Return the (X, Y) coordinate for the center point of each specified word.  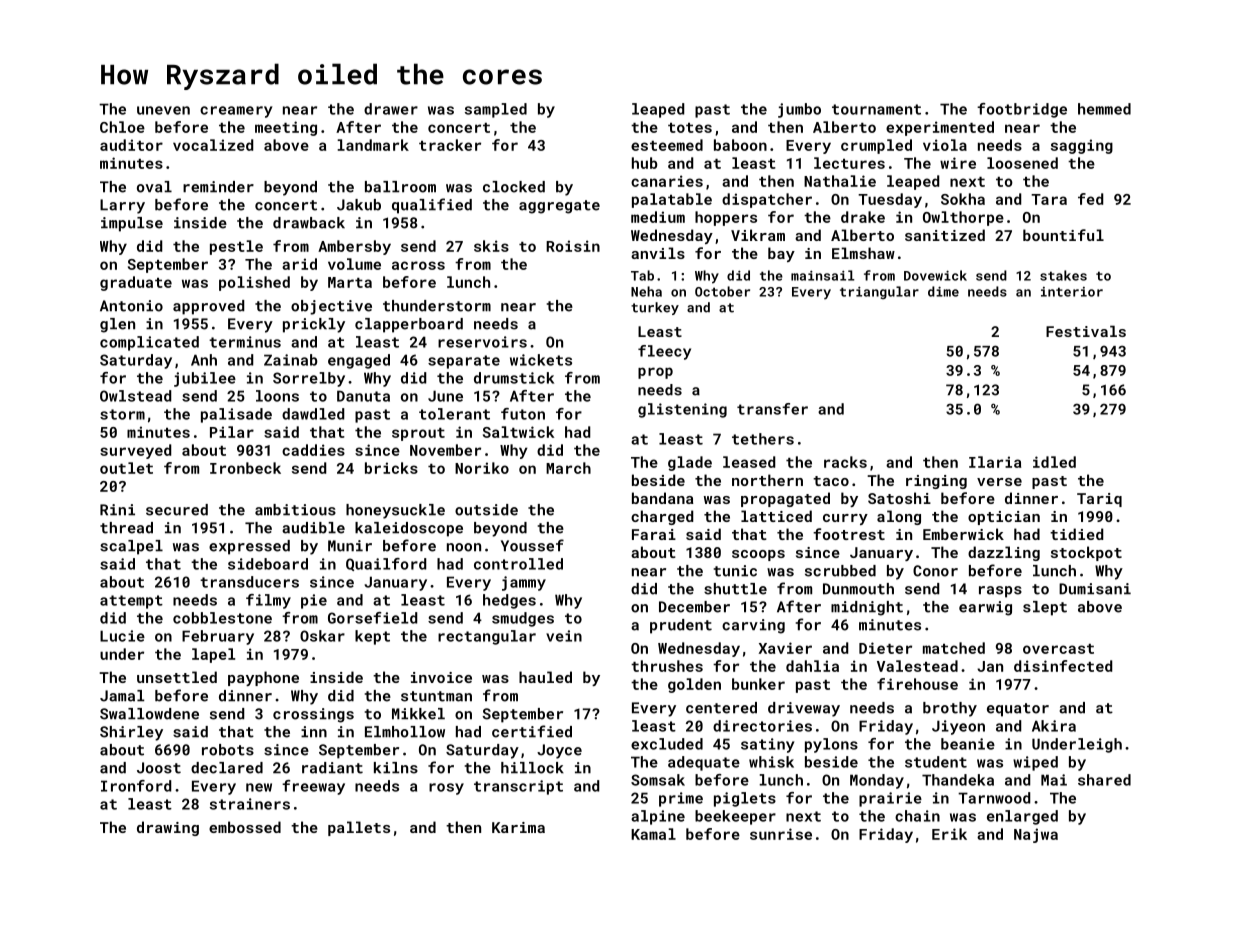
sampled (496, 110)
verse (999, 482)
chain (917, 816)
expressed (249, 547)
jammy (524, 583)
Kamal (653, 834)
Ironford (136, 786)
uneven (163, 110)
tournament (876, 109)
